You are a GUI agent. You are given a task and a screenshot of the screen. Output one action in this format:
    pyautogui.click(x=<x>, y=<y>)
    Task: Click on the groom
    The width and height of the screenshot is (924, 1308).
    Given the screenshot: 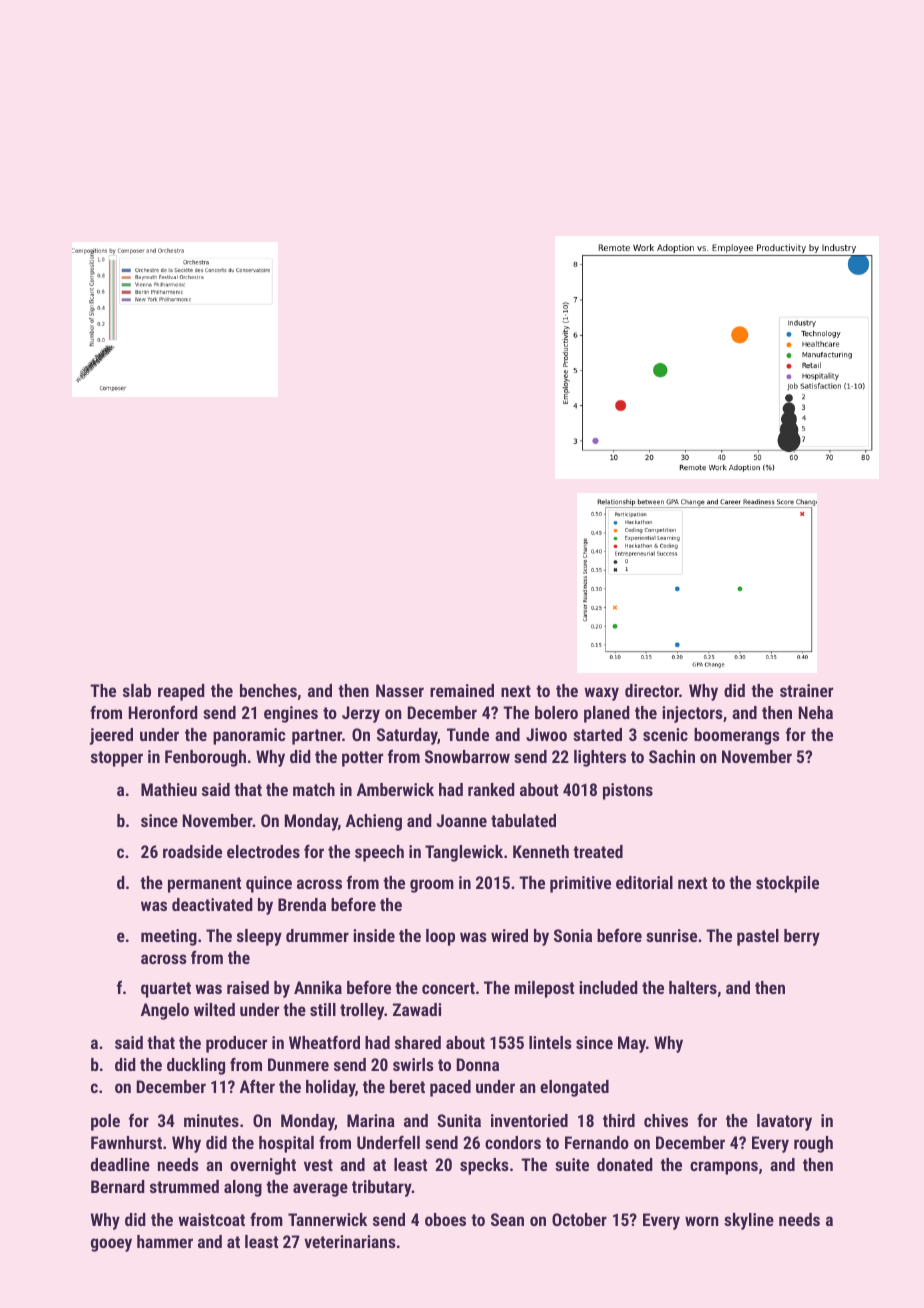 What is the action you would take?
    pyautogui.click(x=432, y=886)
